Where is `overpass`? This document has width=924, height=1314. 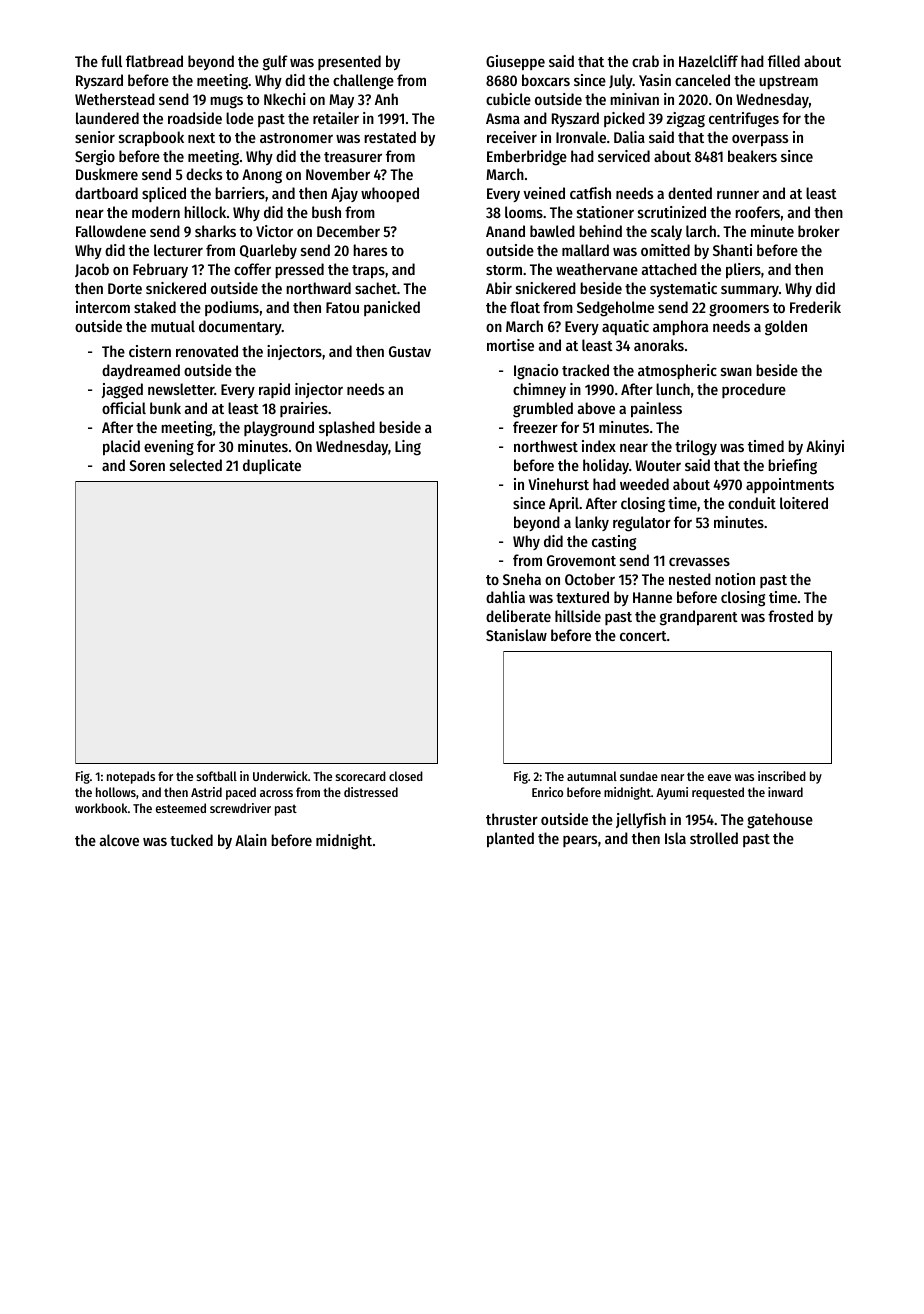
overpass is located at coordinates (760, 140).
